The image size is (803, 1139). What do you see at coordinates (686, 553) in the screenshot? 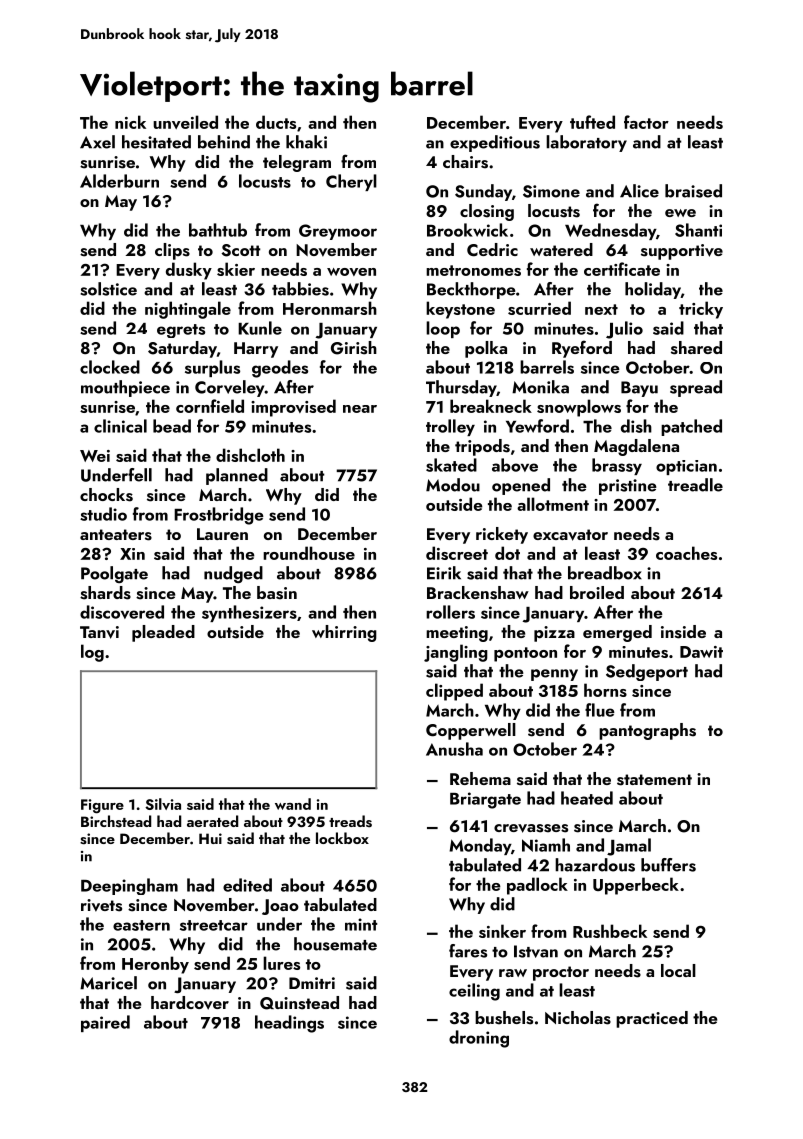
I see `coaches` at bounding box center [686, 553].
